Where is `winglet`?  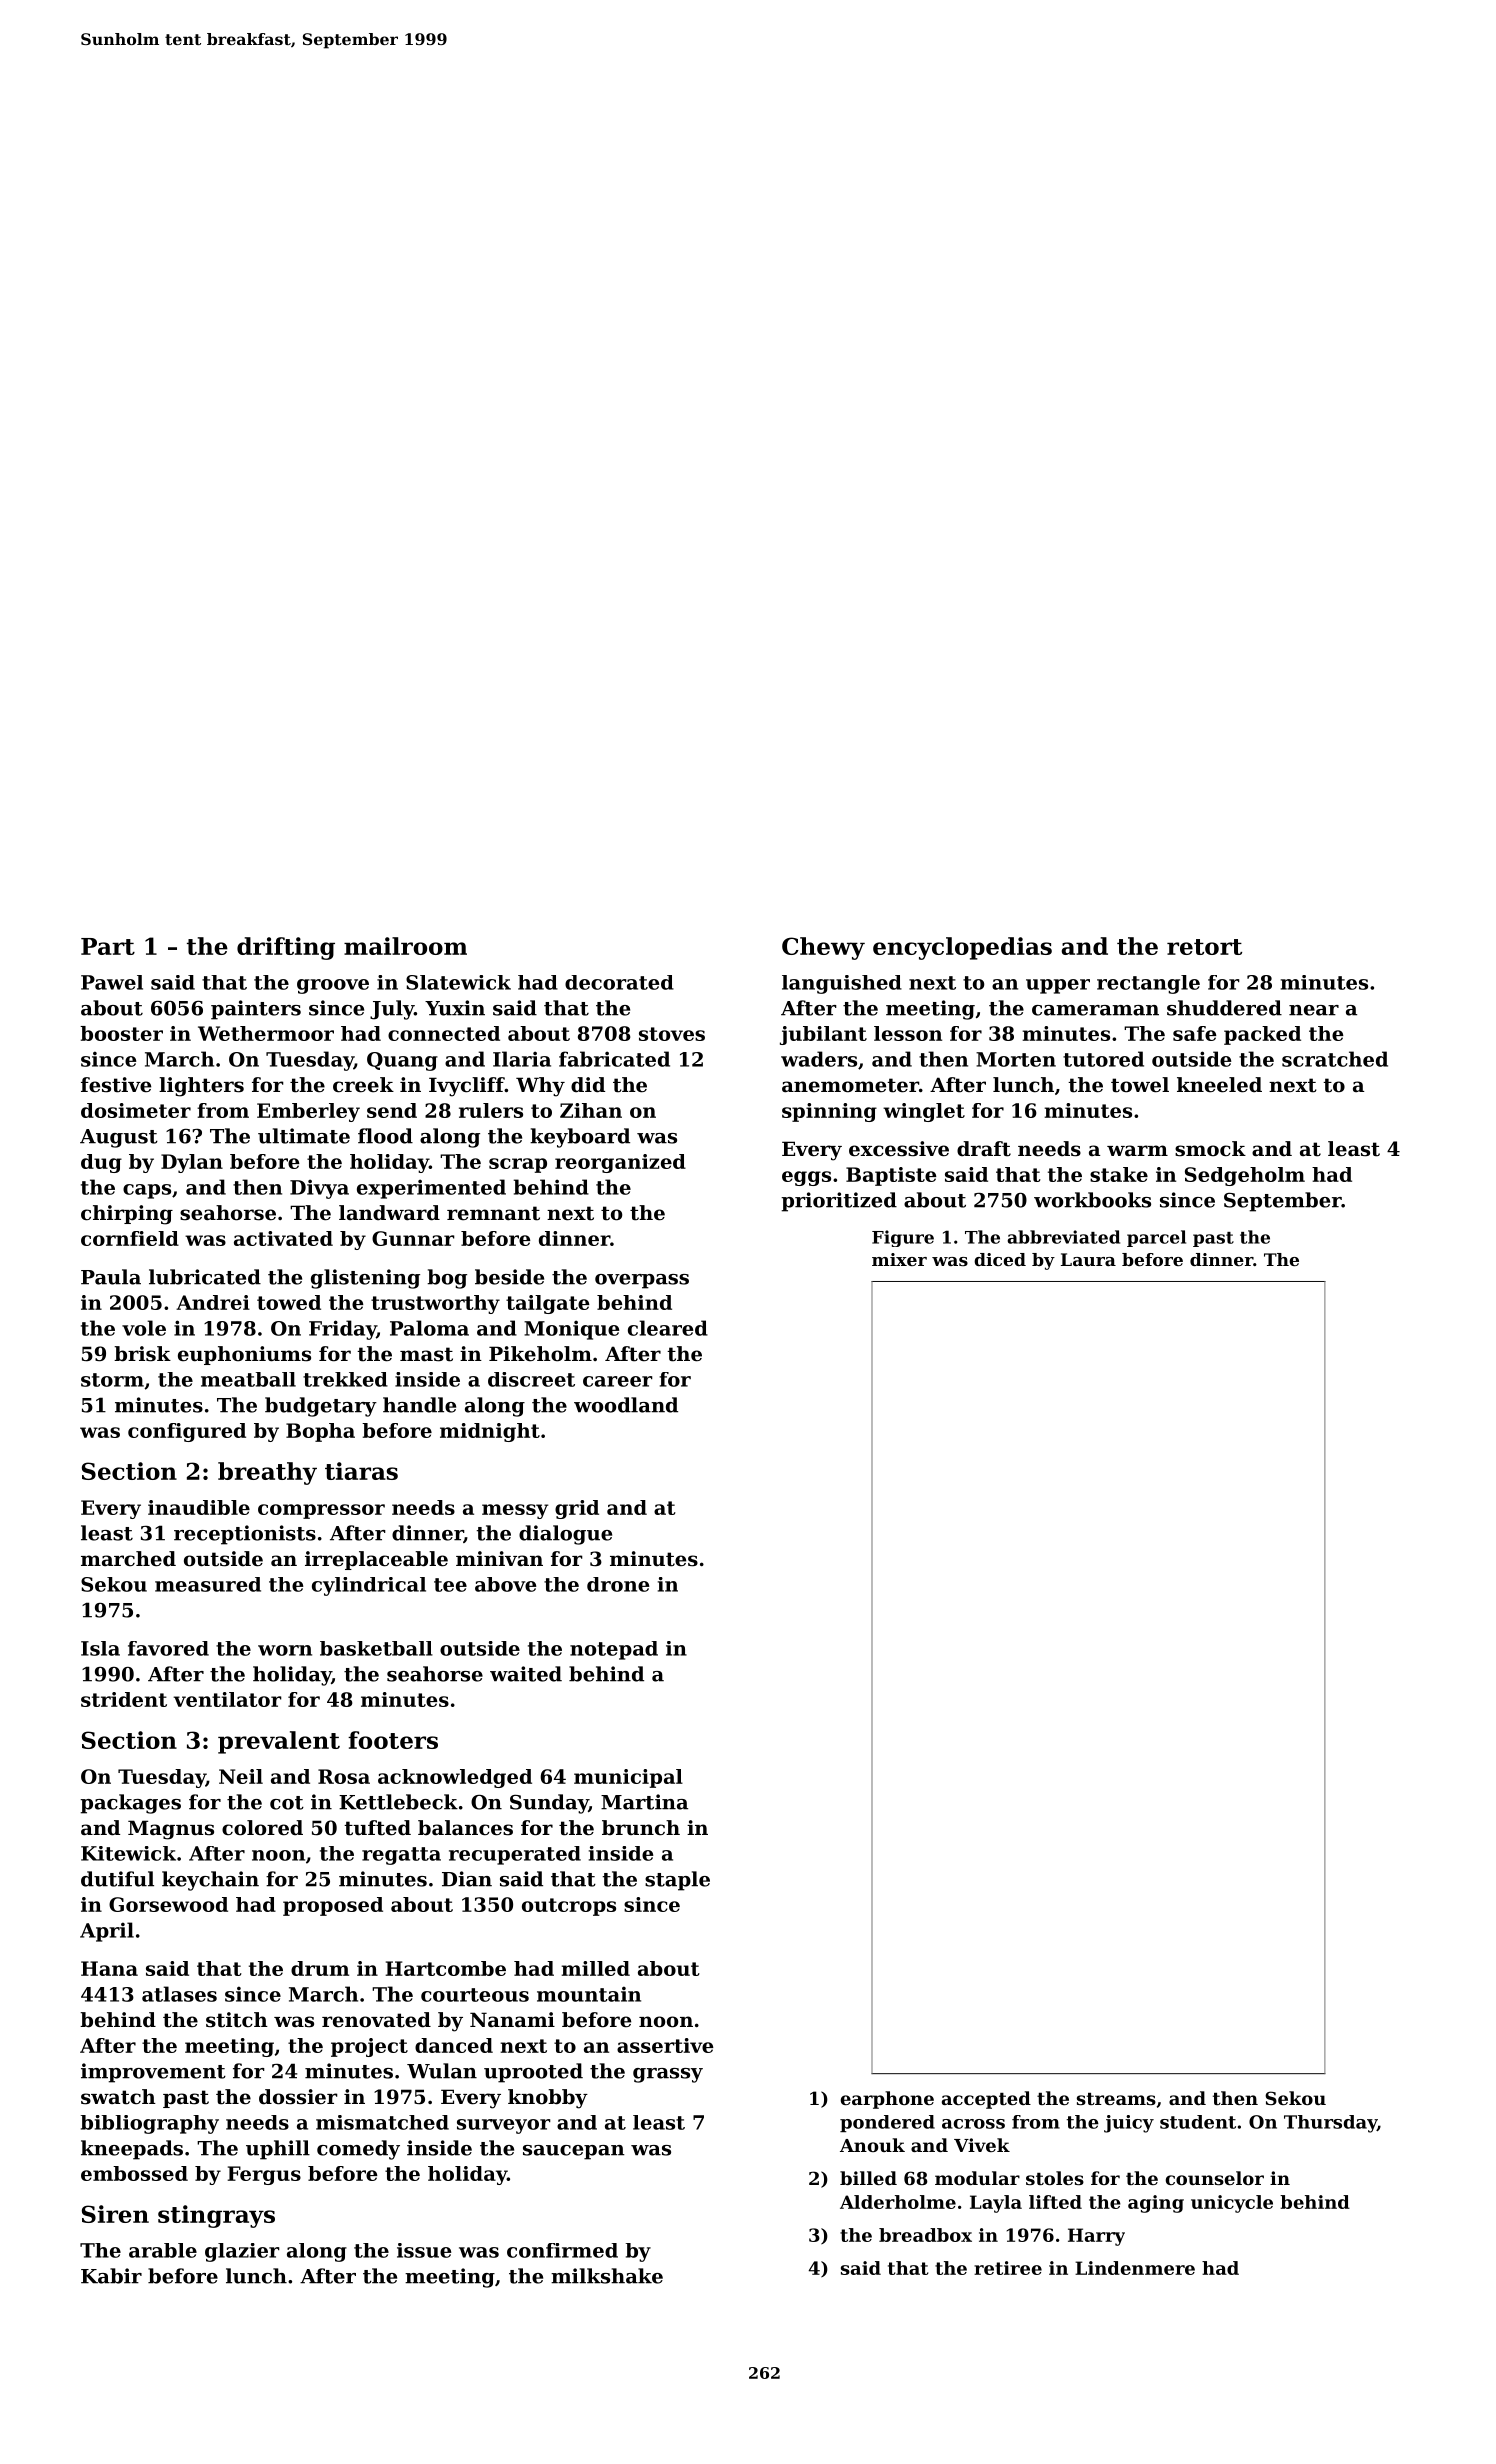 winglet is located at coordinates (924, 1112).
